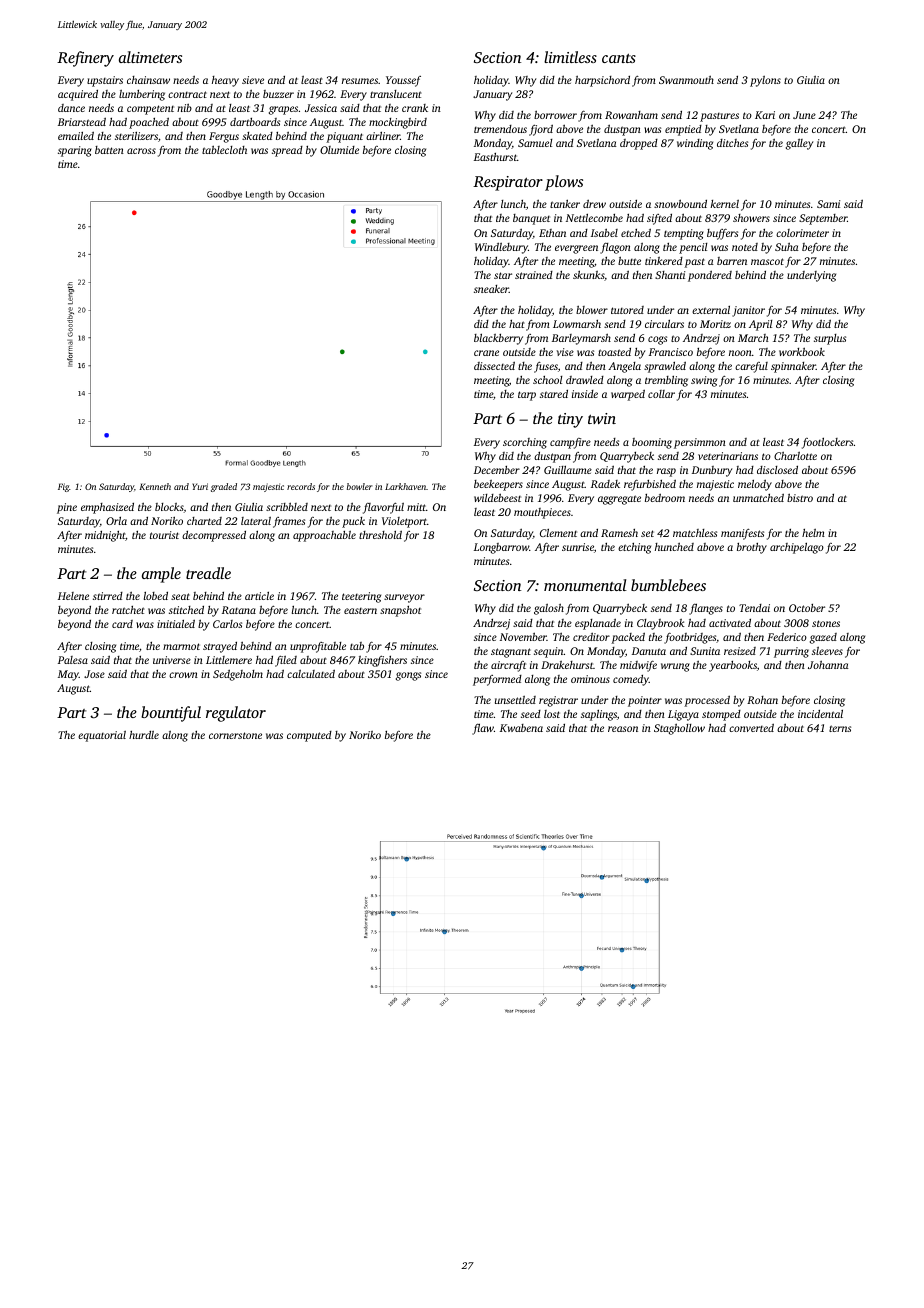  Describe the element at coordinates (155, 486) in the screenshot. I see `Kenneth` at that location.
